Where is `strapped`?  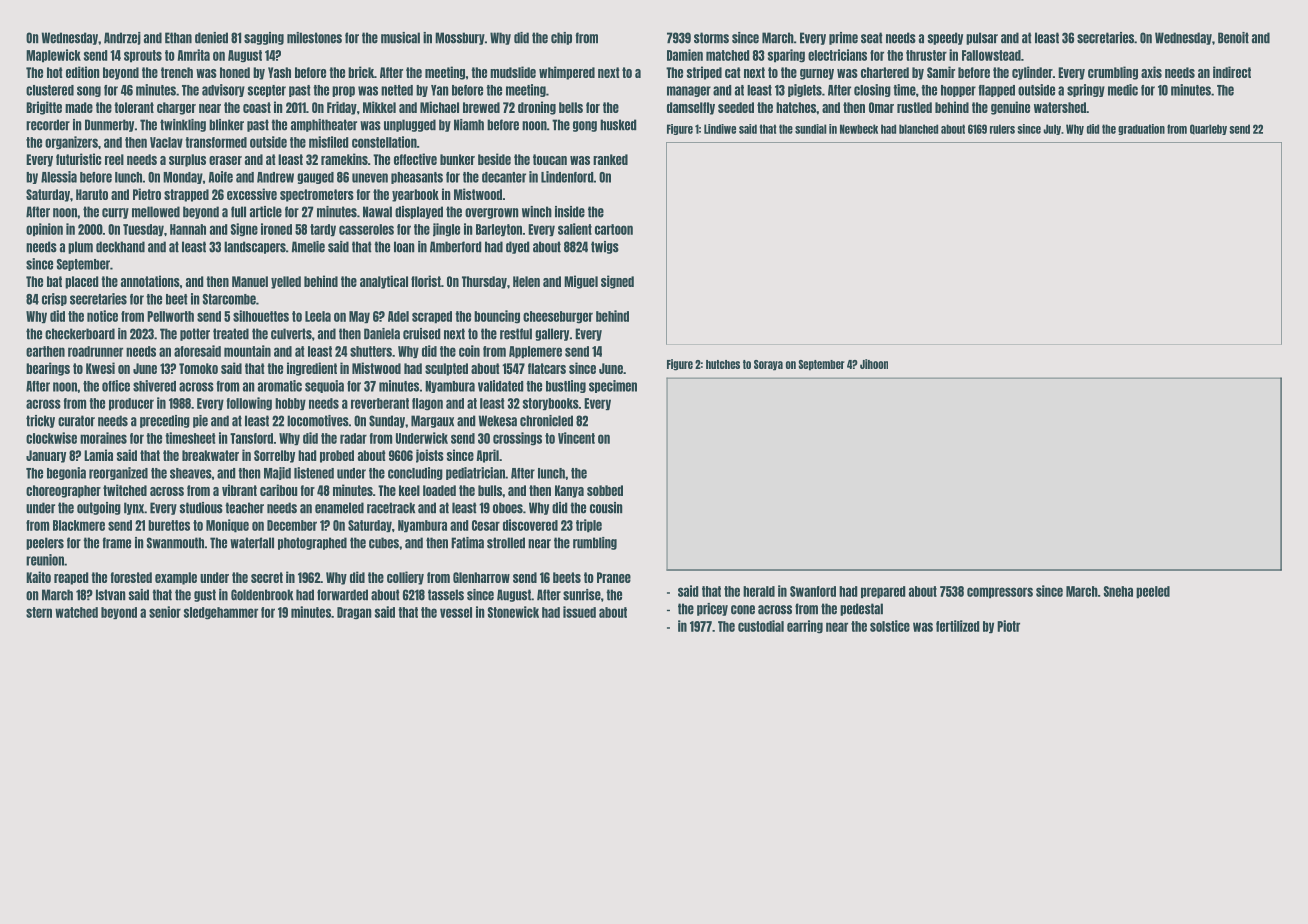 strapped is located at coordinates (186, 195).
